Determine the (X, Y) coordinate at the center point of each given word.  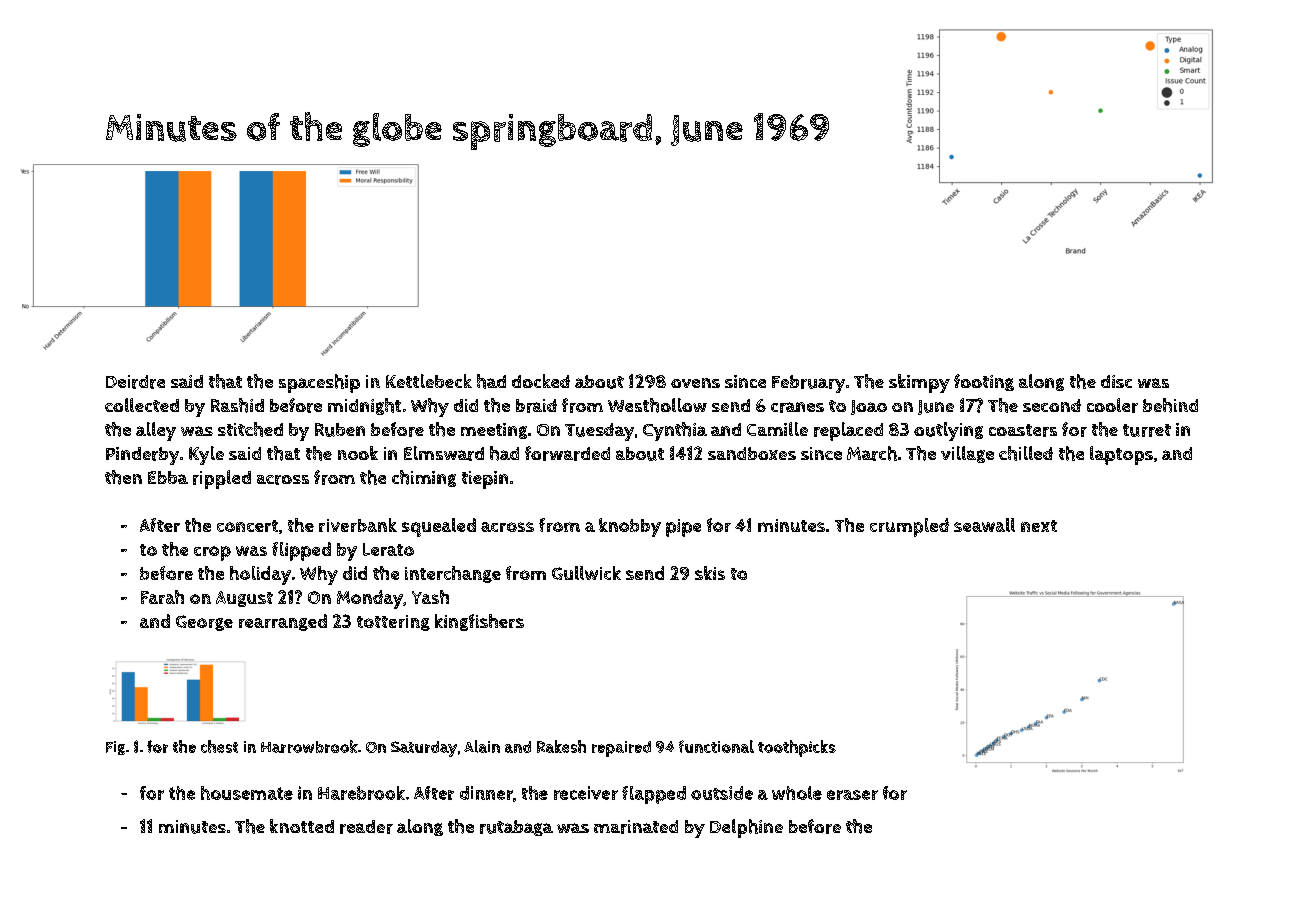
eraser (852, 795)
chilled (1026, 453)
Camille (777, 429)
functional (716, 746)
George (204, 623)
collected (142, 405)
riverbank (358, 525)
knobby (630, 527)
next (1039, 526)
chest (219, 746)
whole (797, 793)
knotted (302, 826)
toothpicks (797, 748)
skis (710, 573)
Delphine (746, 828)
